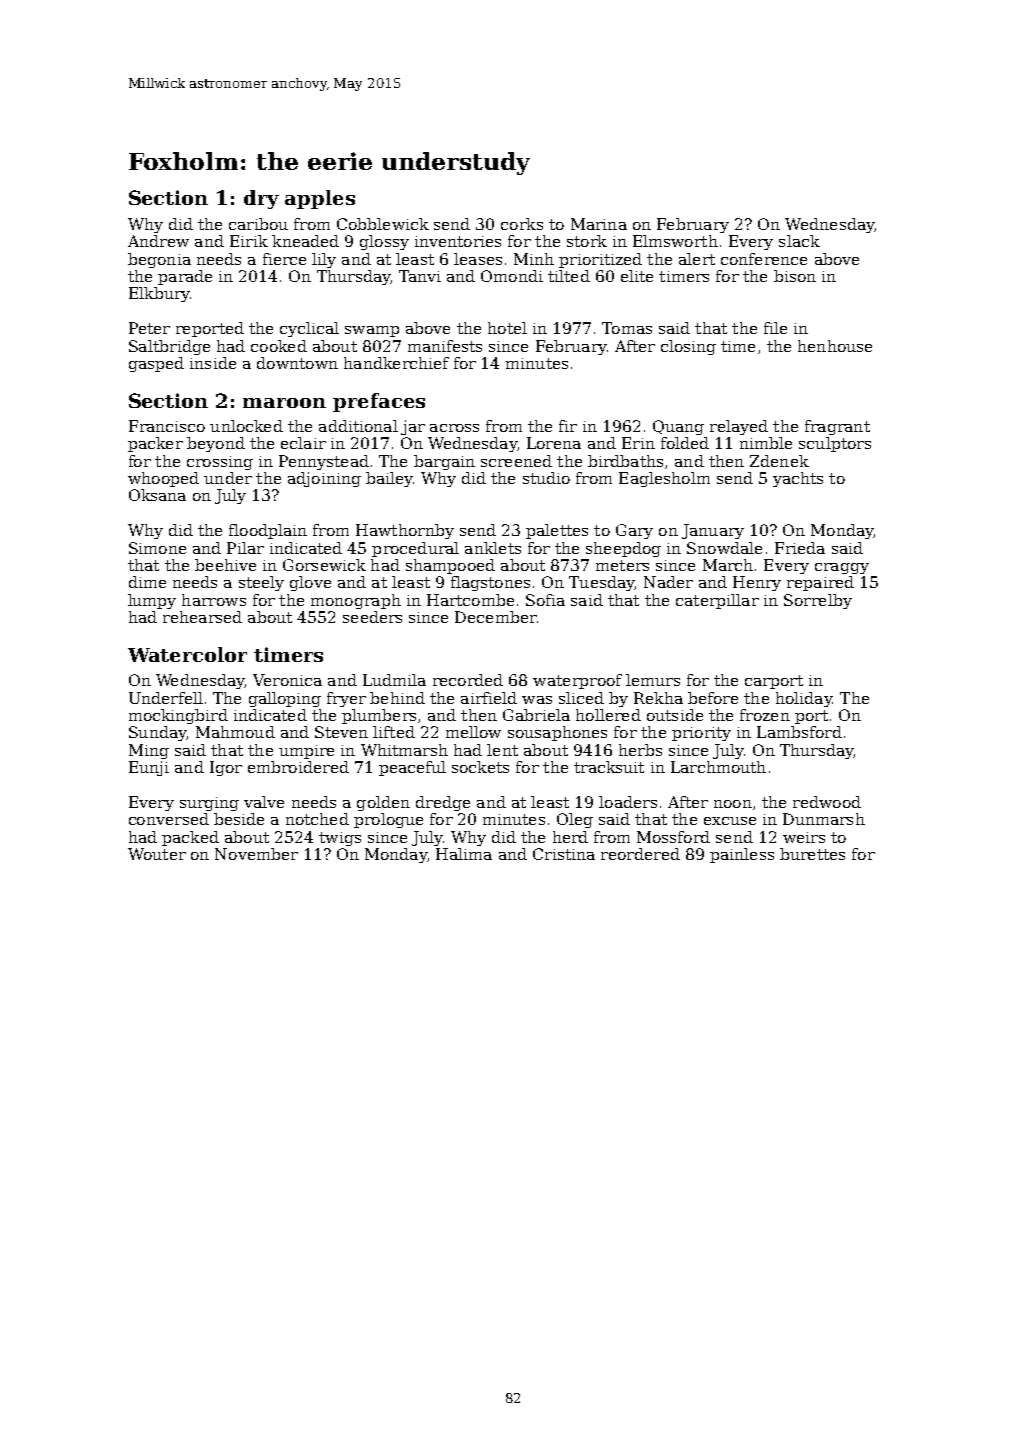 Image resolution: width=1009 pixels, height=1433 pixels. I want to click on slack, so click(799, 241).
